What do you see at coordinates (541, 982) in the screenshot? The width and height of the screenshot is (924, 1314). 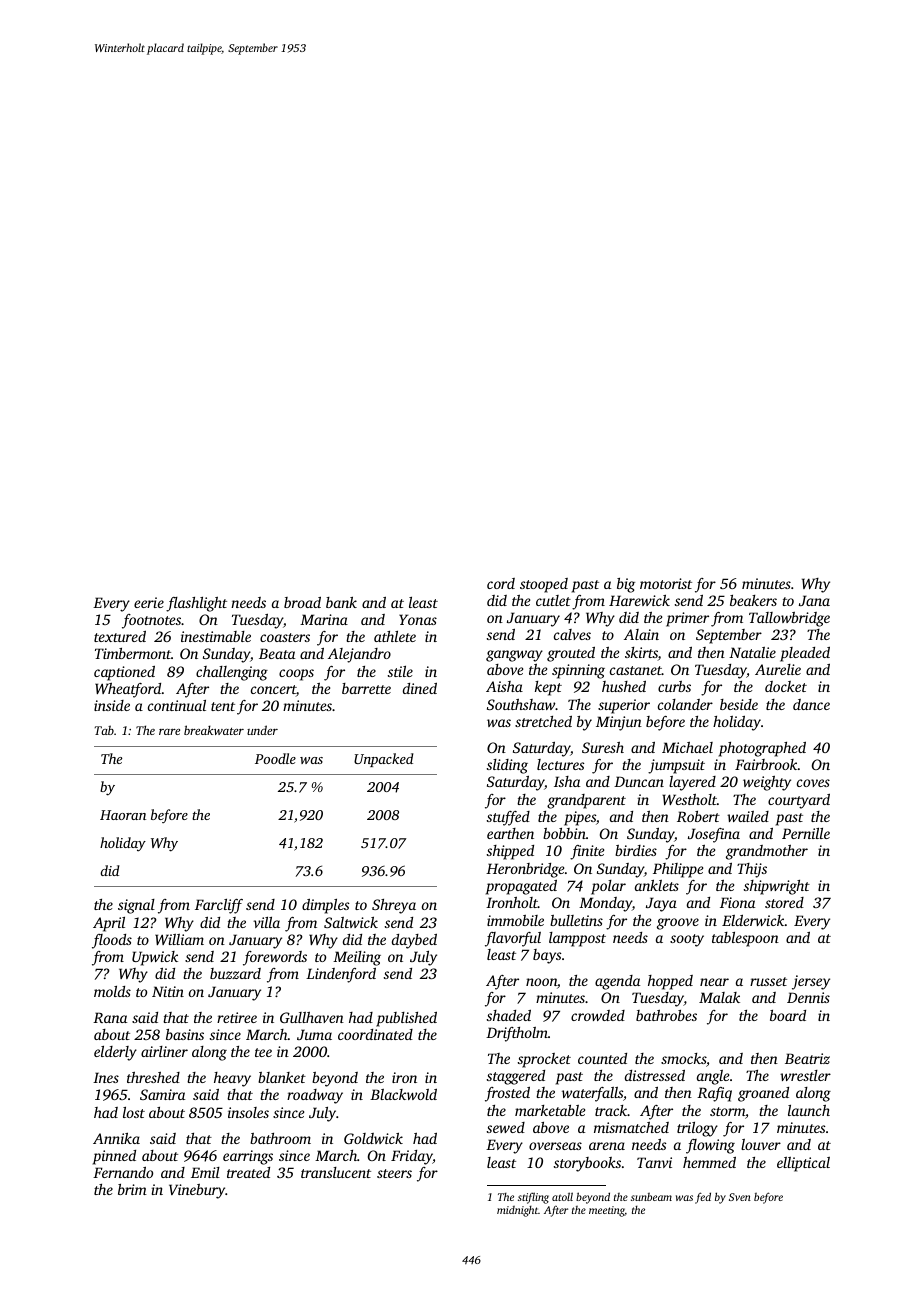 I see `noon` at bounding box center [541, 982].
